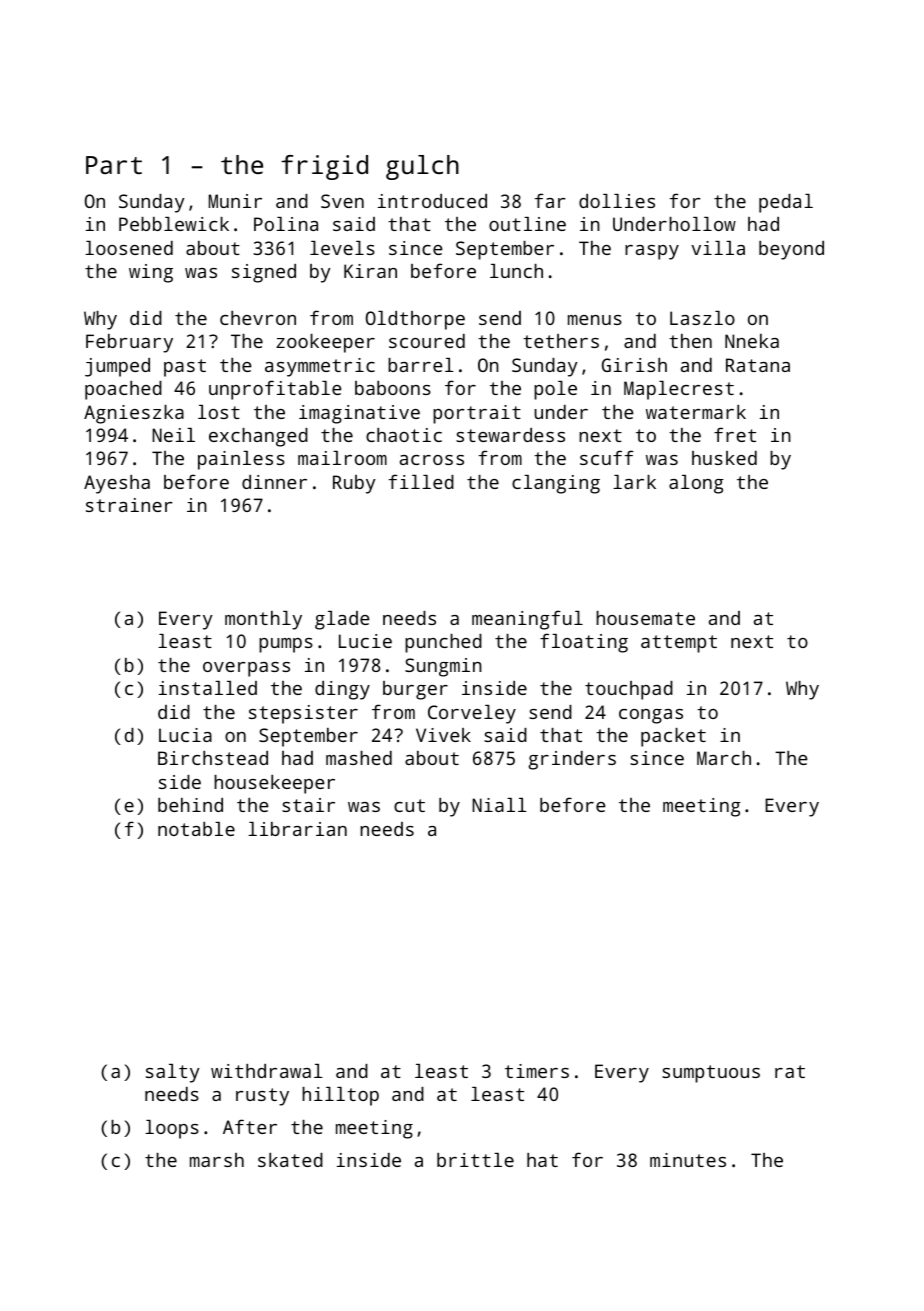  What do you see at coordinates (324, 167) in the document?
I see `frigid` at bounding box center [324, 167].
